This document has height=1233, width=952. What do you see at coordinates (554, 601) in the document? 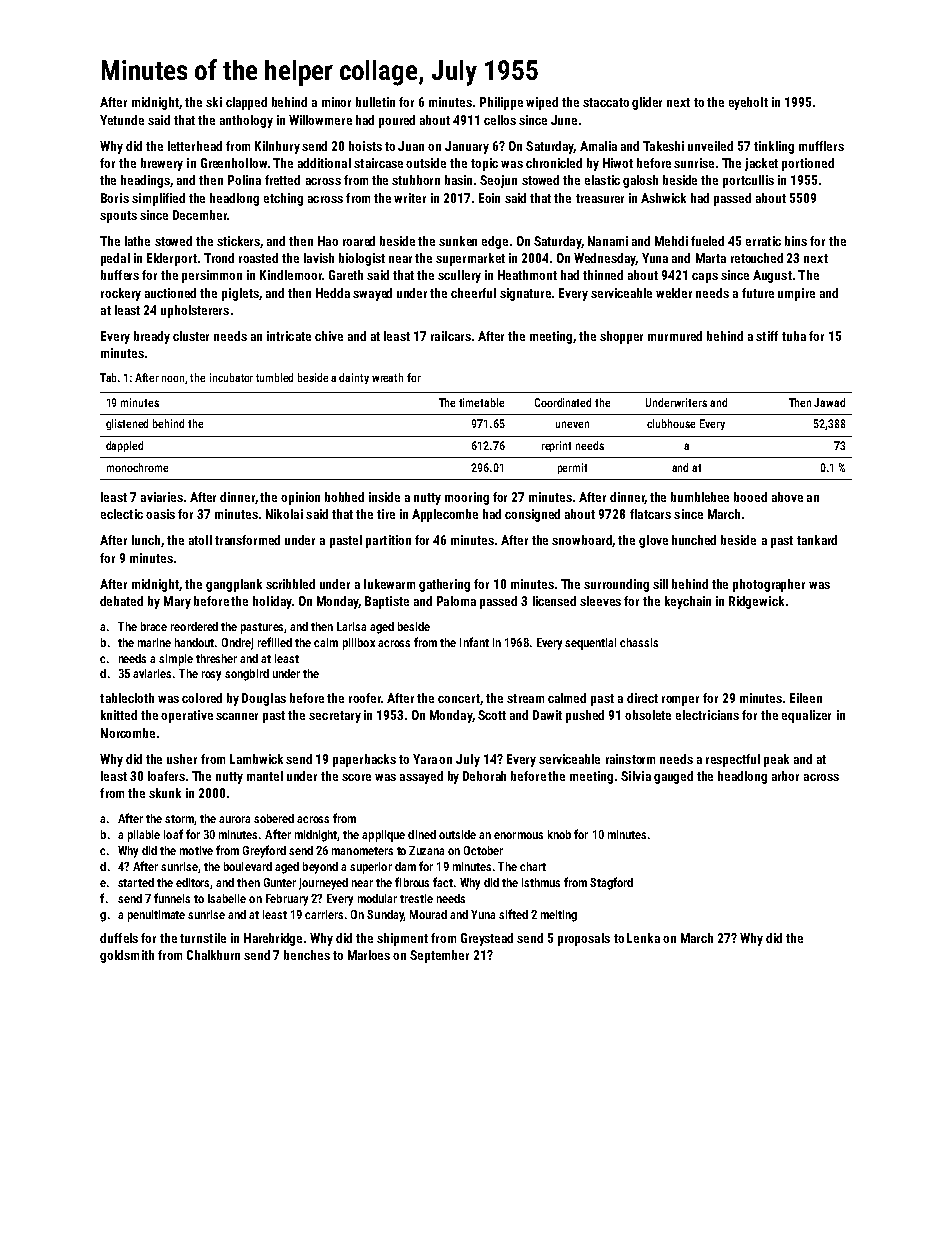
I see `licensed` at bounding box center [554, 601].
